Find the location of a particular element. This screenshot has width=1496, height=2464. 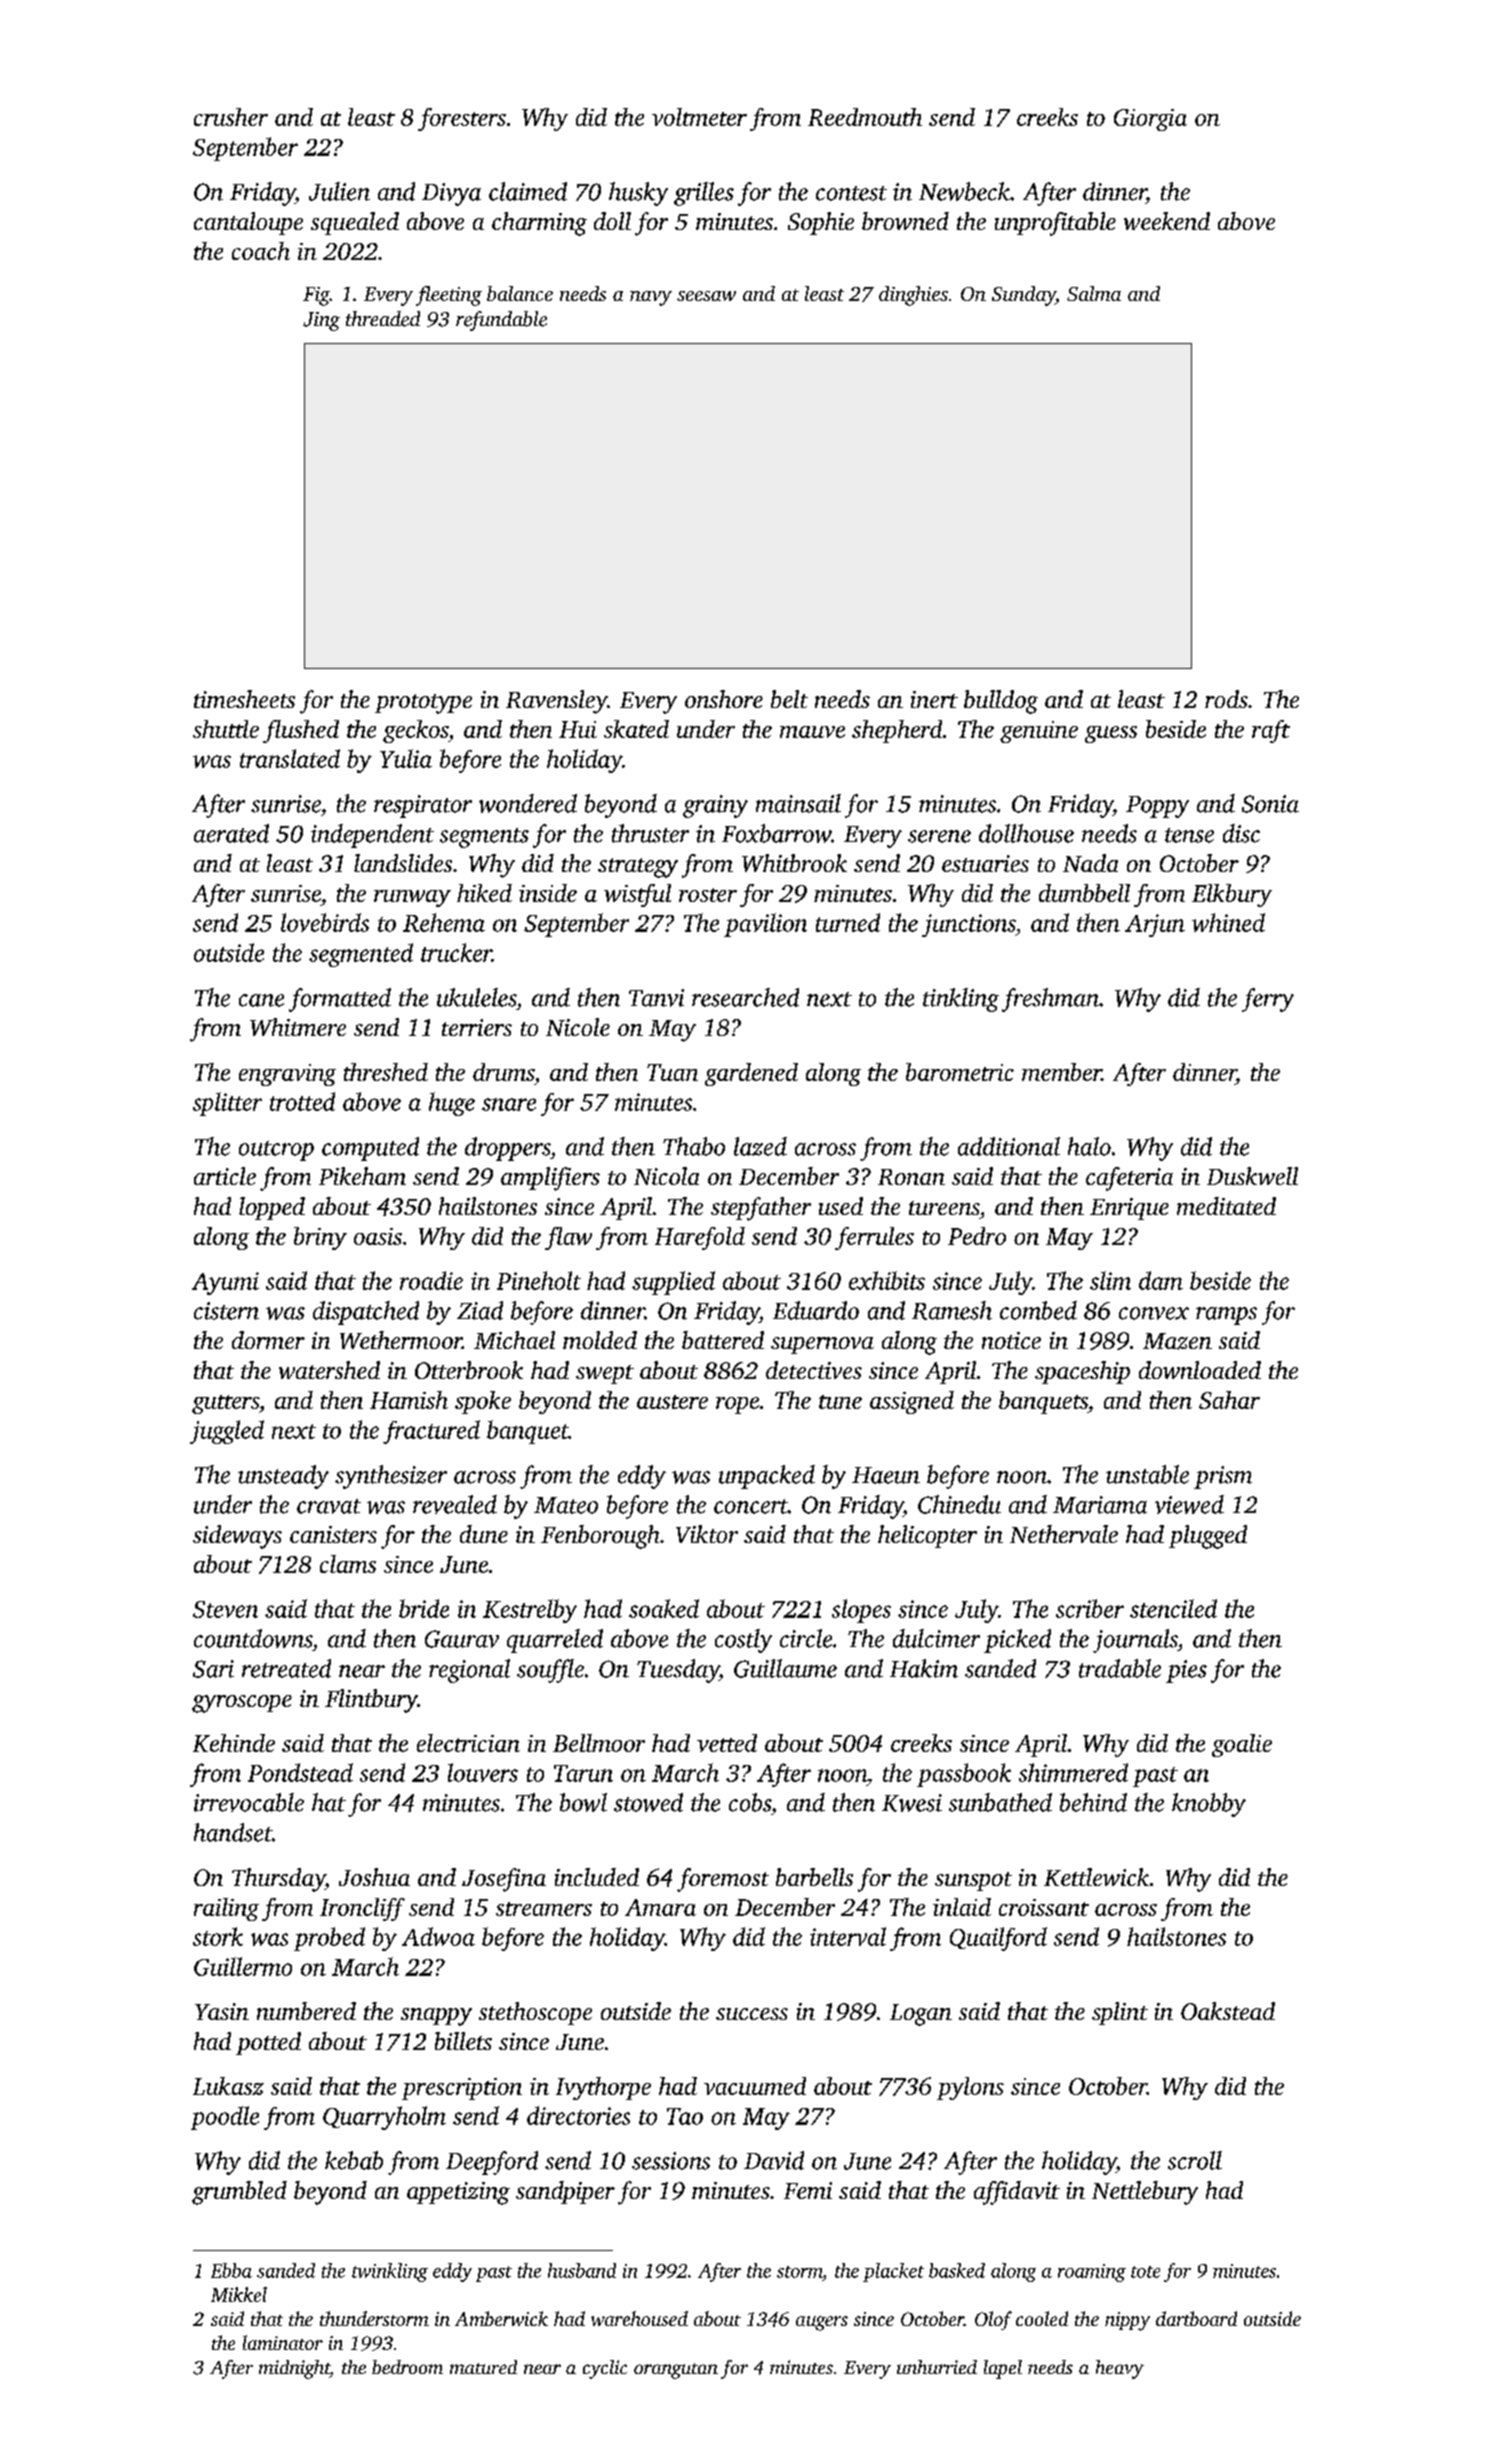

midnight is located at coordinates (294, 2369).
